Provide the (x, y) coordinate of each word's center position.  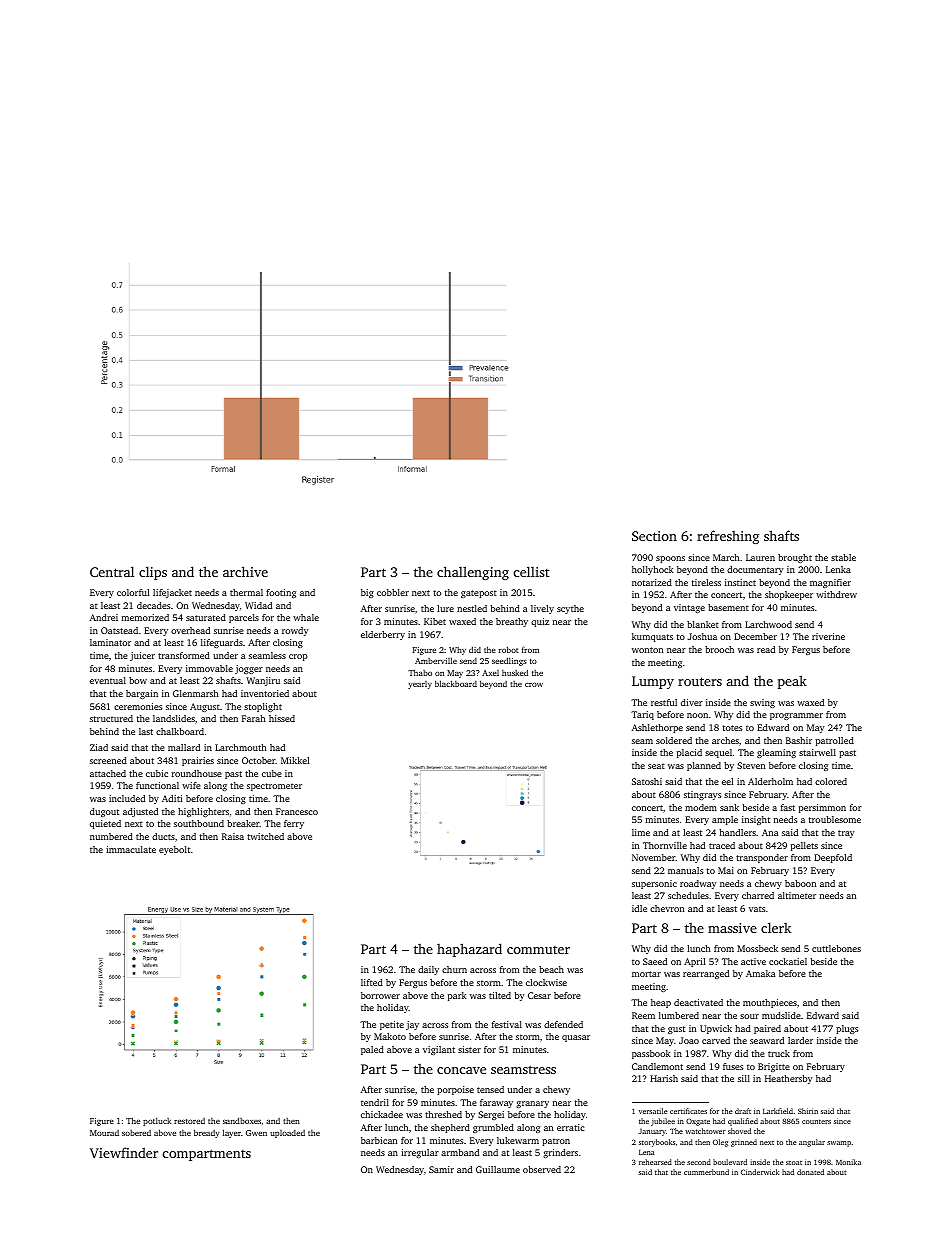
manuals (685, 870)
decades (153, 605)
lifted (372, 982)
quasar (576, 1038)
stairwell (817, 752)
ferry (294, 824)
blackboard (456, 683)
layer (232, 1133)
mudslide (781, 1015)
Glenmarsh (195, 693)
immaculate (131, 849)
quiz (540, 622)
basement (728, 607)
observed (542, 1169)
